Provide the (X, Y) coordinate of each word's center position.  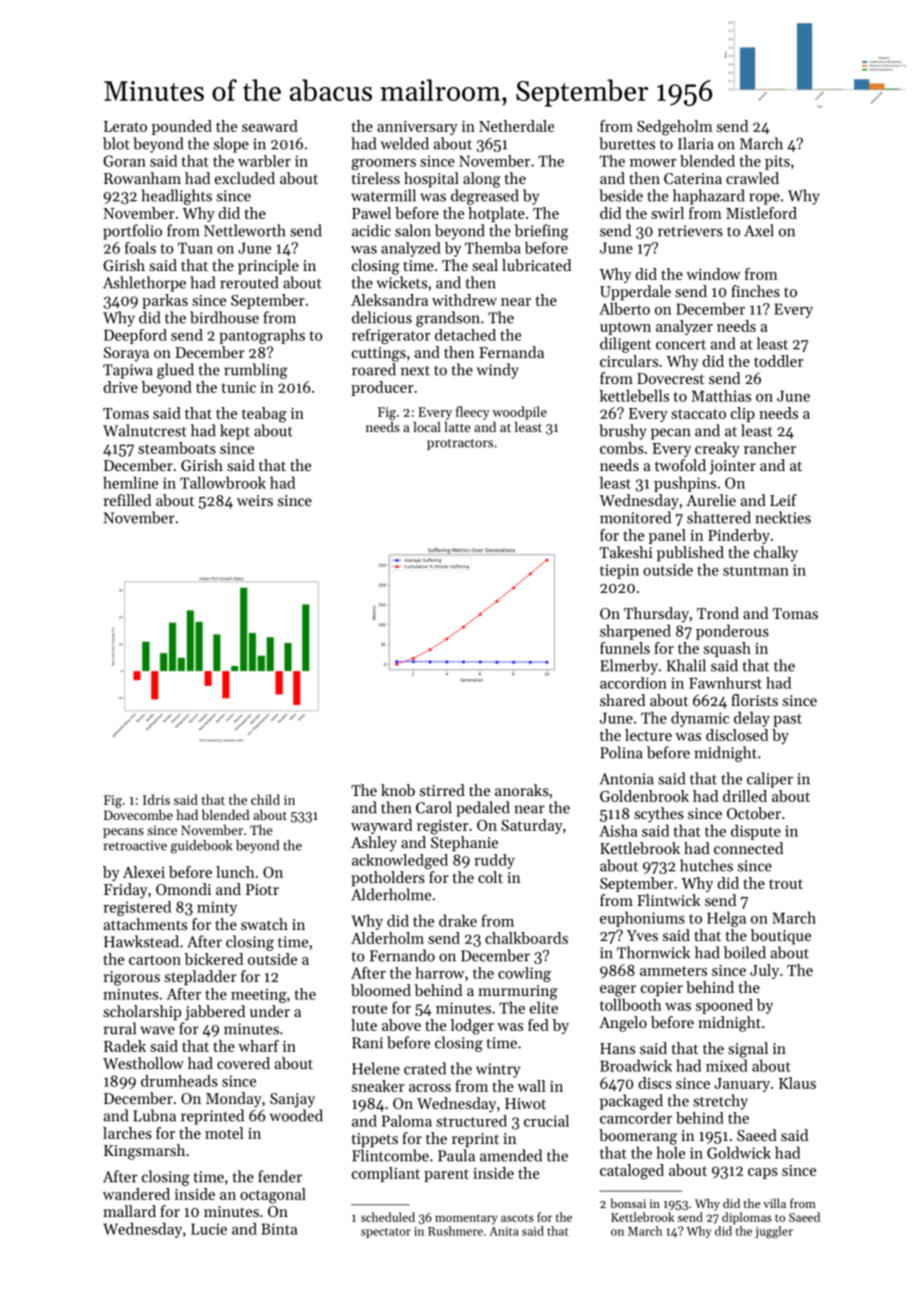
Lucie (209, 1229)
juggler (774, 1232)
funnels (625, 648)
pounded (182, 127)
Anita (504, 1231)
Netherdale (516, 126)
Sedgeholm (675, 128)
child (265, 799)
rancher (770, 448)
